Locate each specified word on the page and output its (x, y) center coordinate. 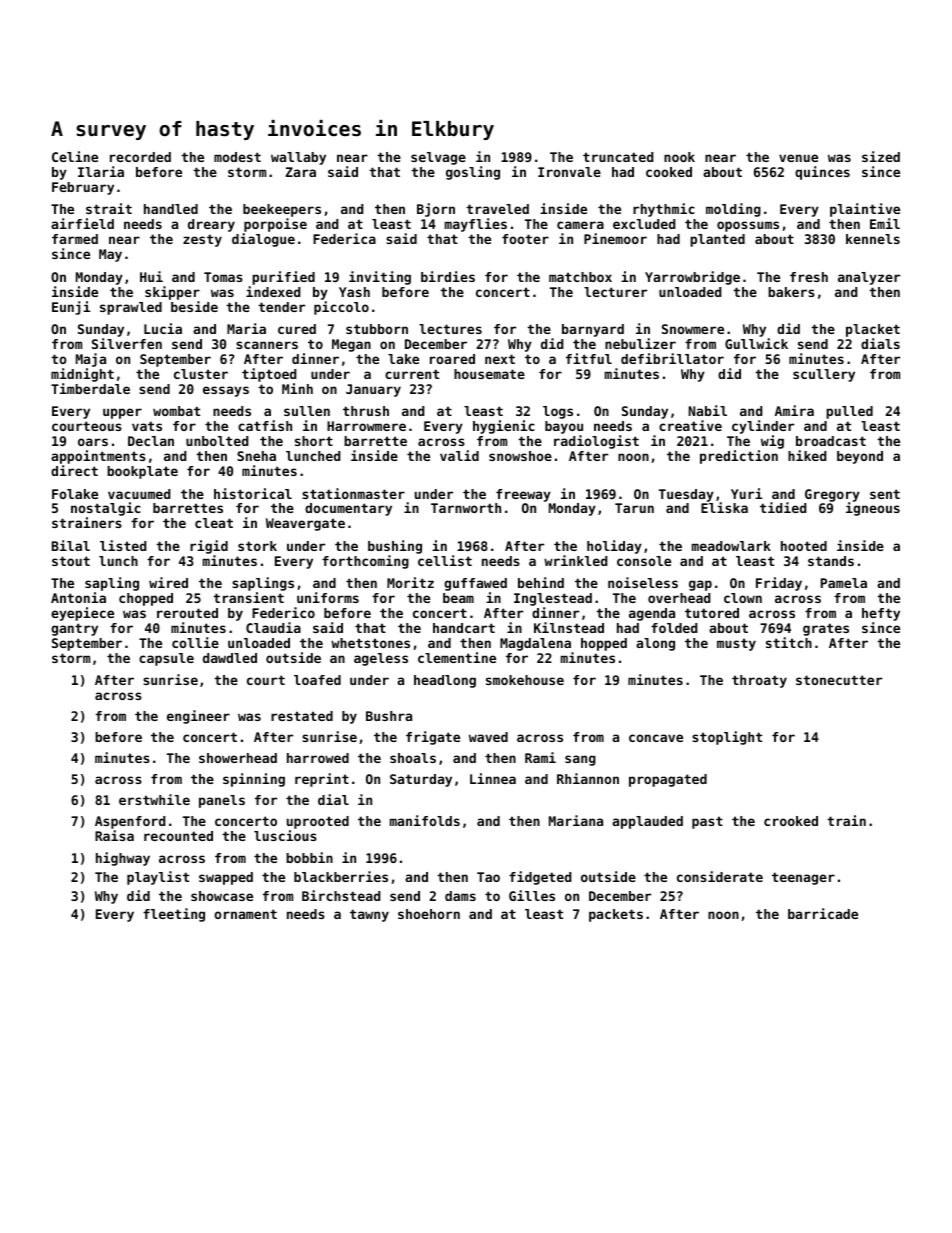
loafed (317, 680)
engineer (198, 717)
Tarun (634, 508)
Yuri (747, 493)
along (655, 644)
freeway (523, 495)
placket (873, 330)
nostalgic (106, 509)
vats (147, 426)
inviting (380, 278)
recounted (178, 836)
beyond (860, 457)
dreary (211, 225)
